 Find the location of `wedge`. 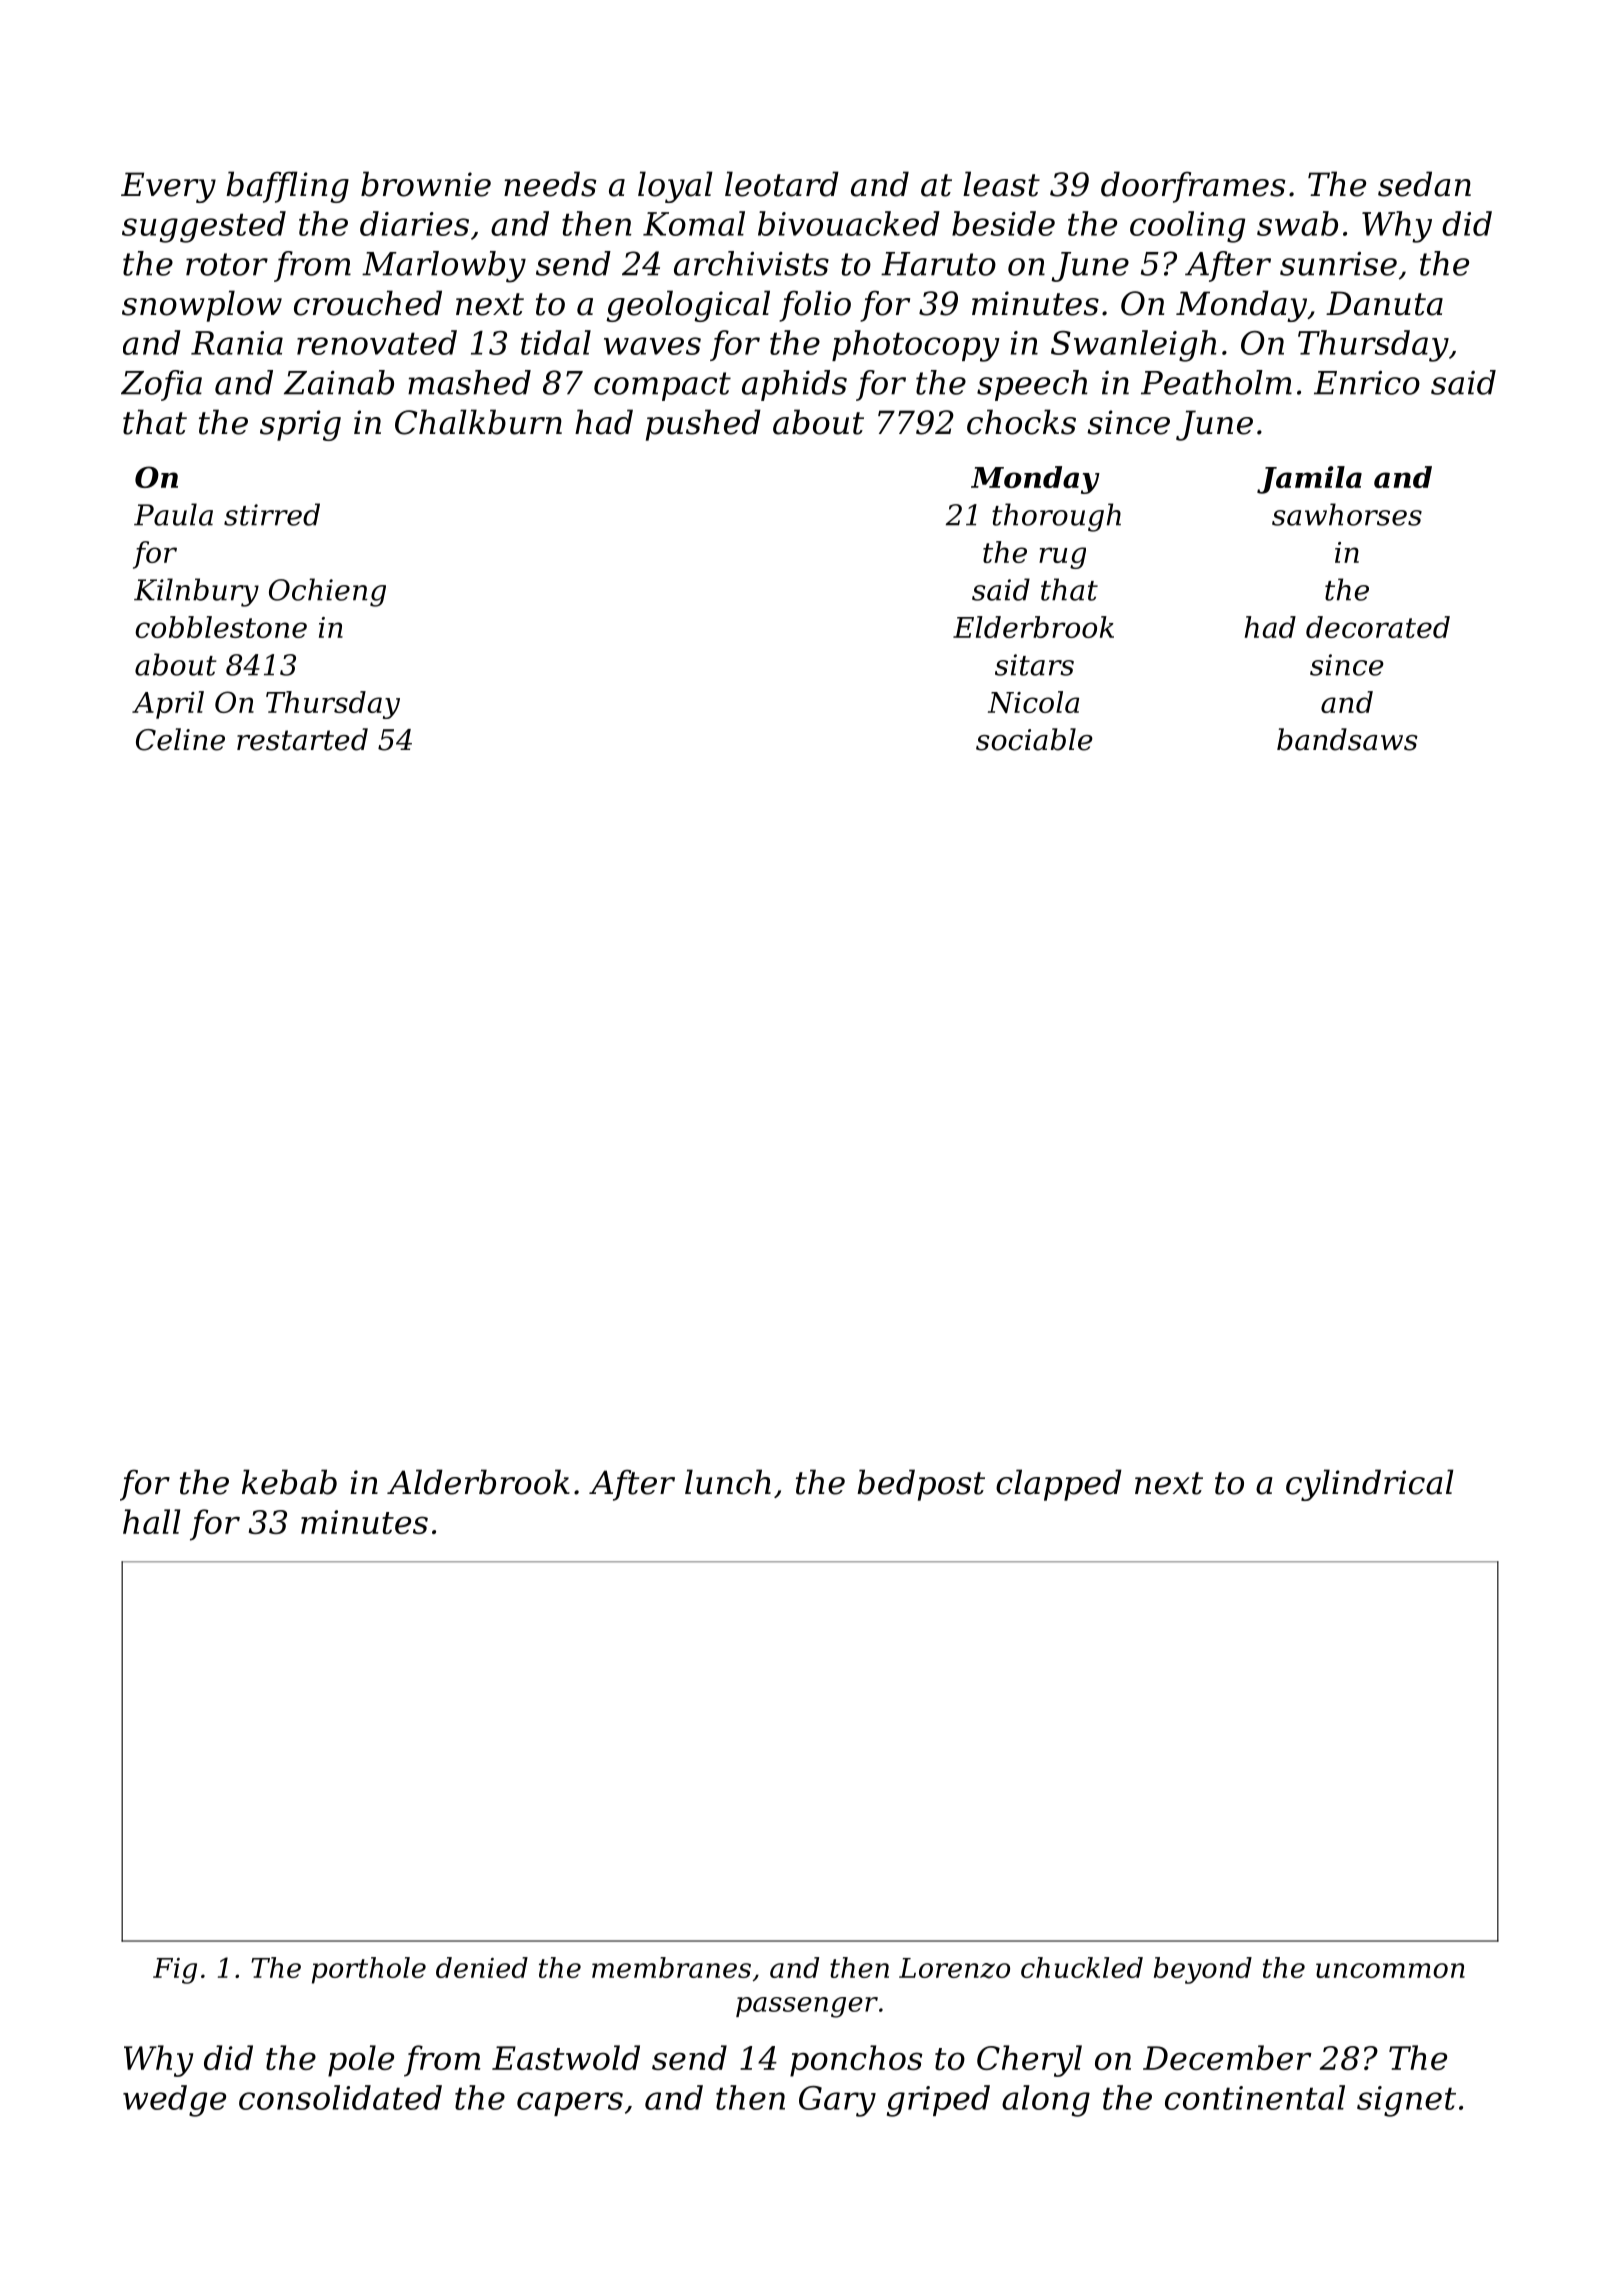

wedge is located at coordinates (174, 2101).
